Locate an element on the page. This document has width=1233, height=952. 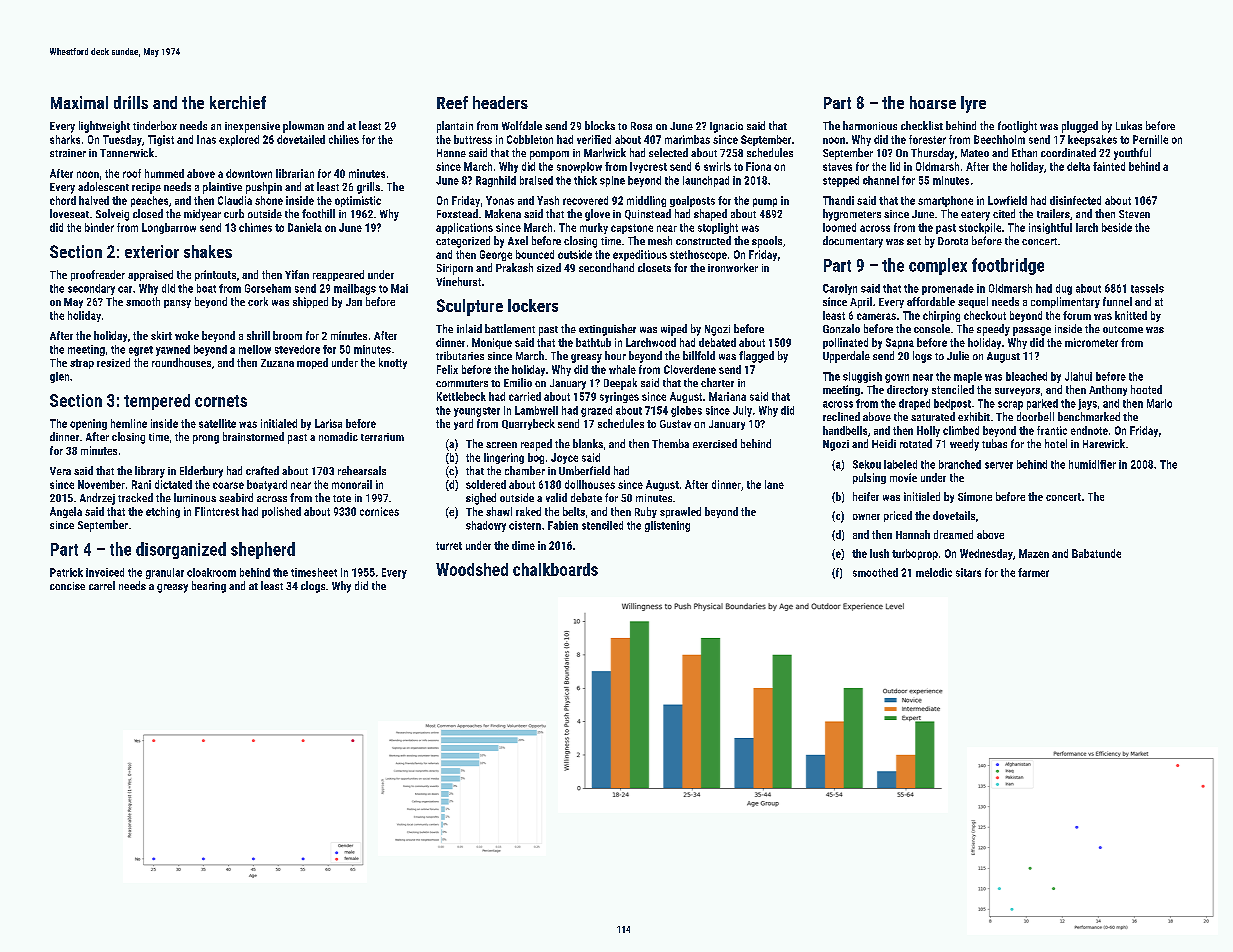
bearing is located at coordinates (209, 587).
